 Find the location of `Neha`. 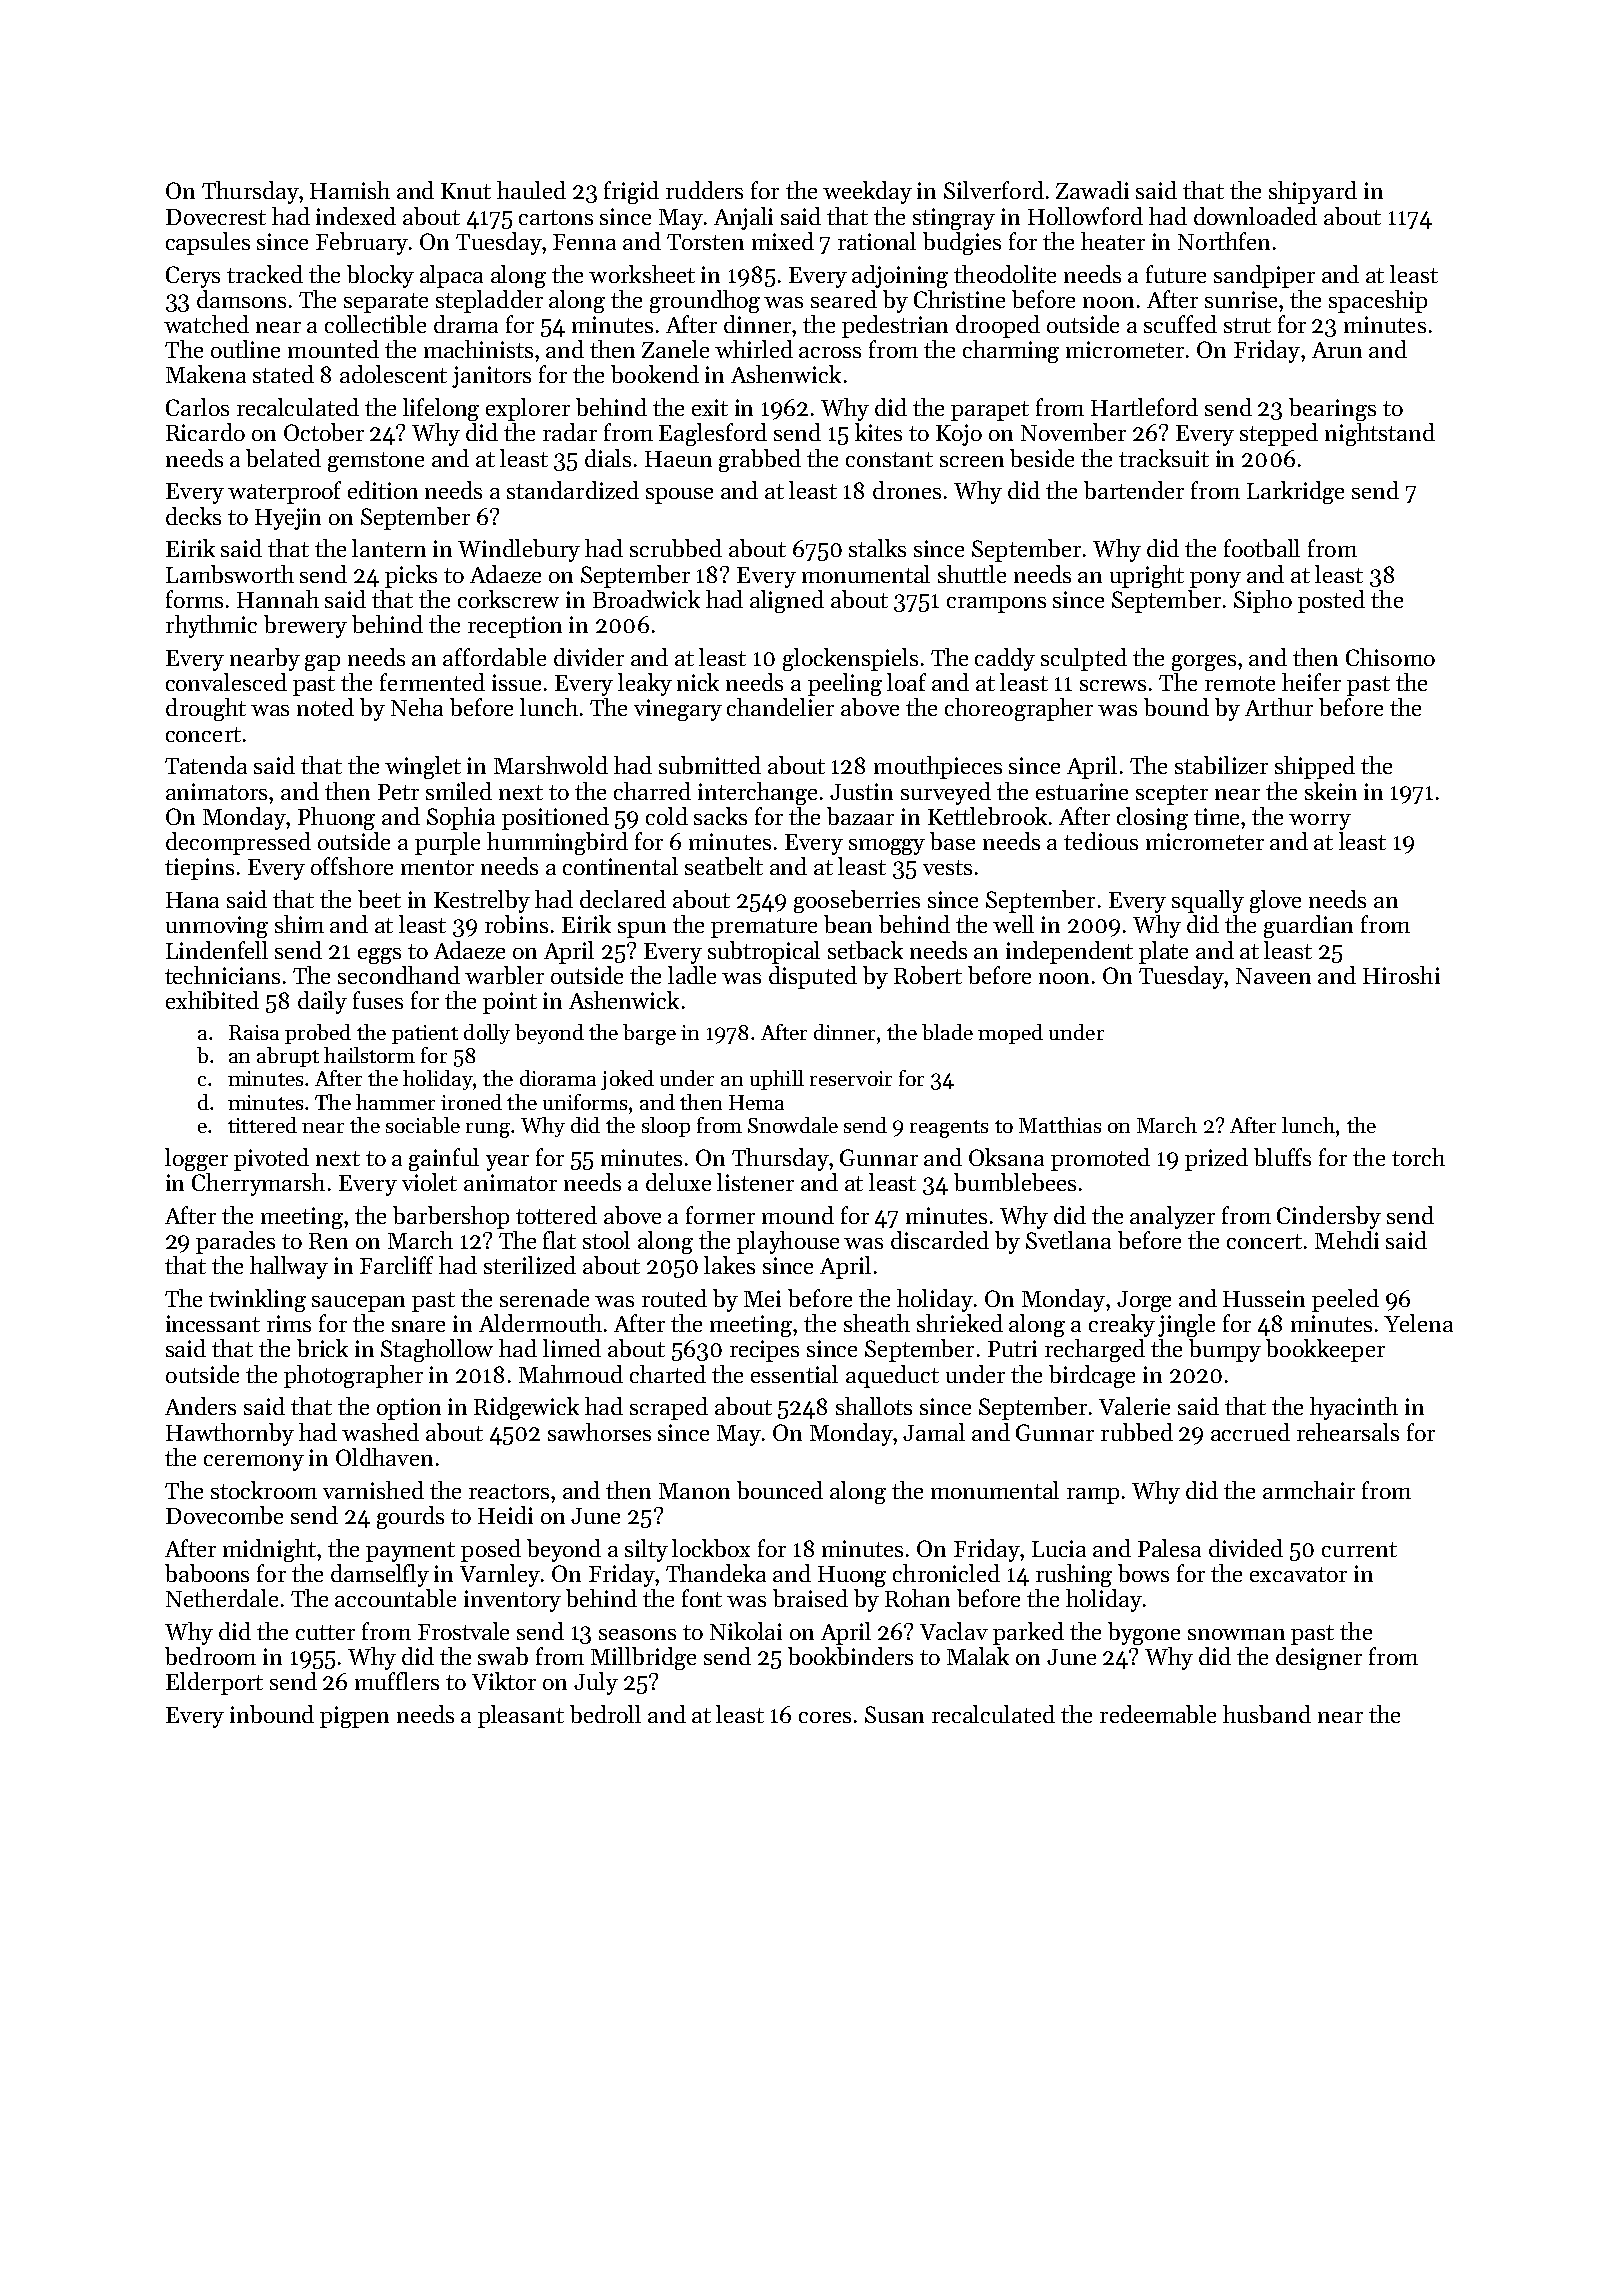

Neha is located at coordinates (417, 707).
